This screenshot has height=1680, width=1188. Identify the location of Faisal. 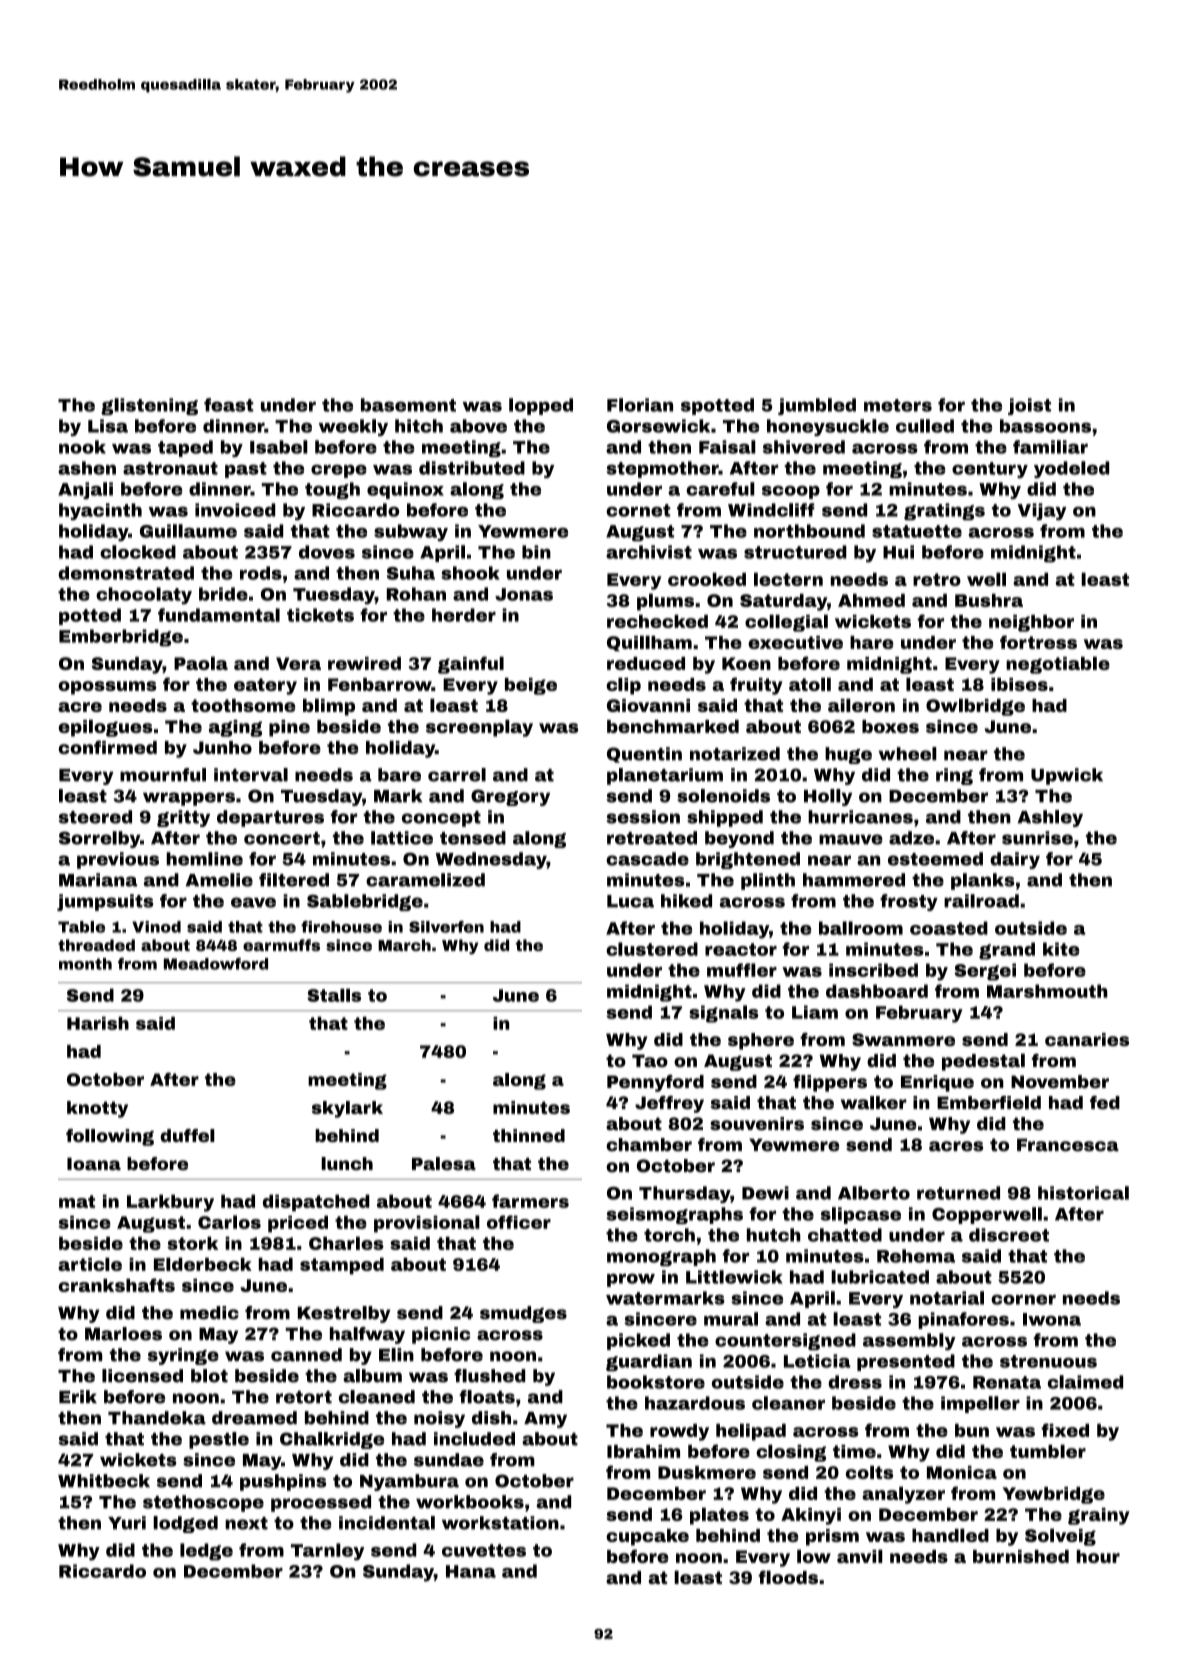
(727, 447).
